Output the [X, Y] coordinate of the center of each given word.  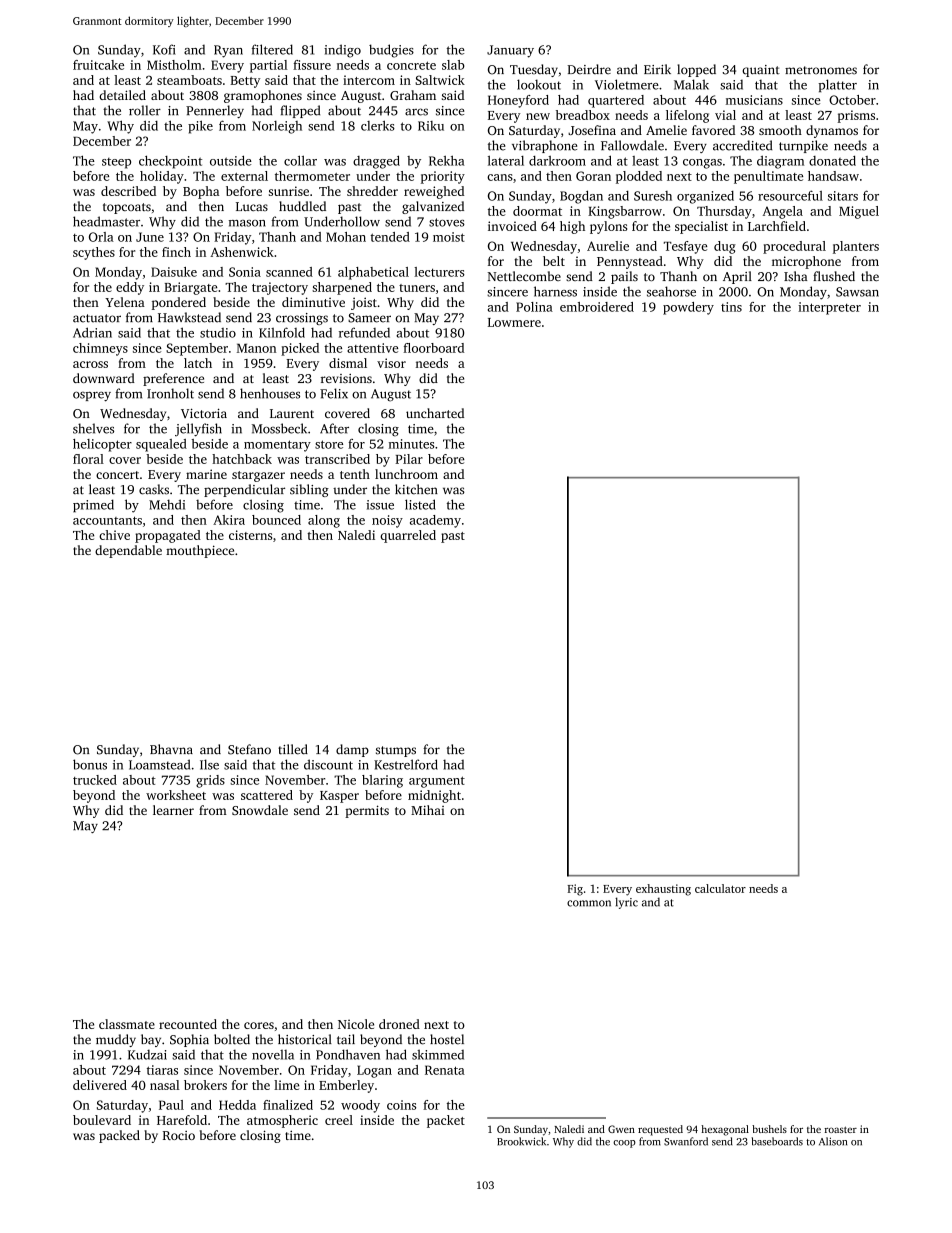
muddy [116, 1040]
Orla [101, 237]
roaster [840, 1129]
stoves [447, 222]
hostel [447, 1039]
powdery [688, 308]
